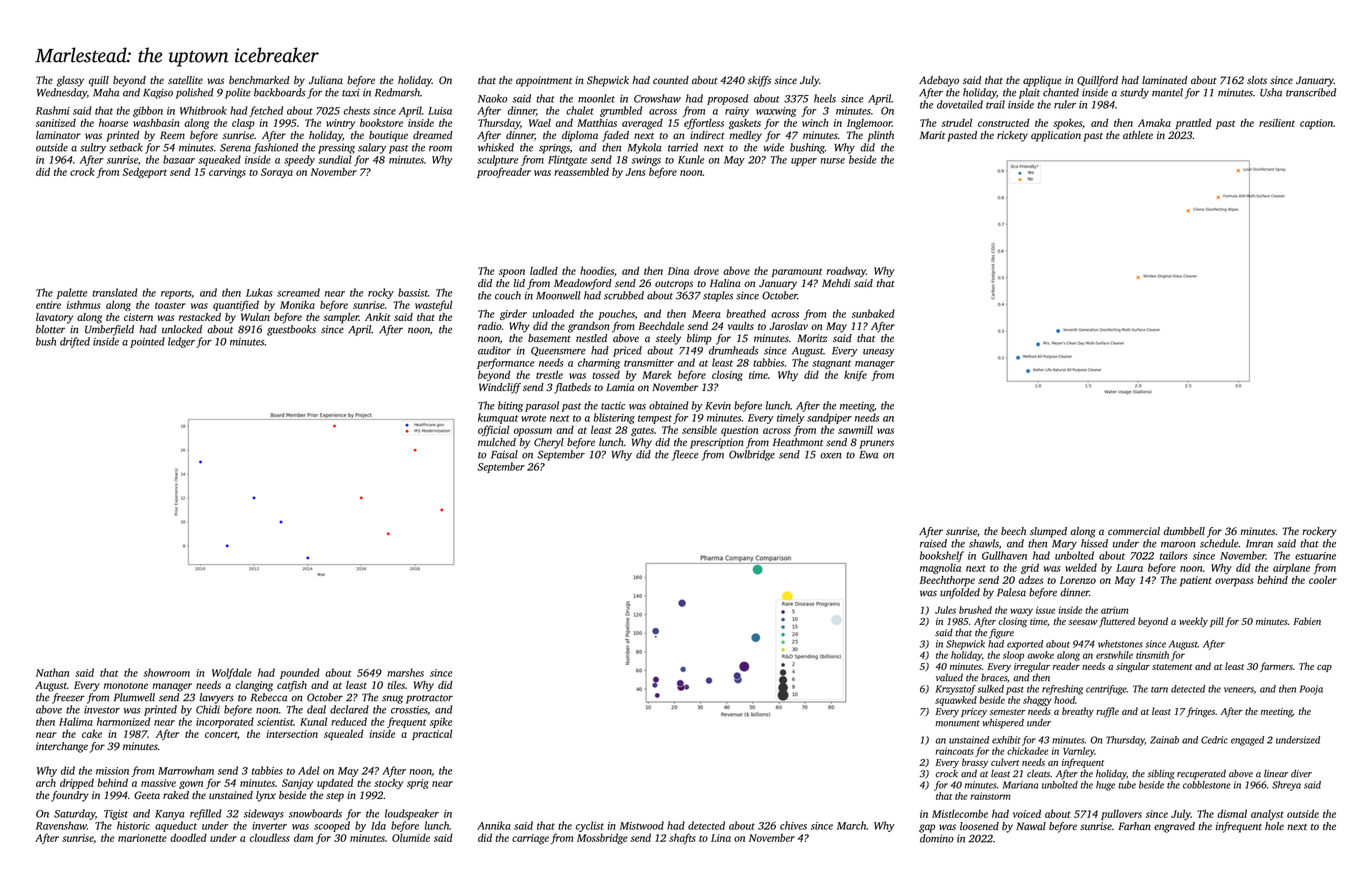  Describe the element at coordinates (596, 98) in the document. I see `moonlet` at that location.
